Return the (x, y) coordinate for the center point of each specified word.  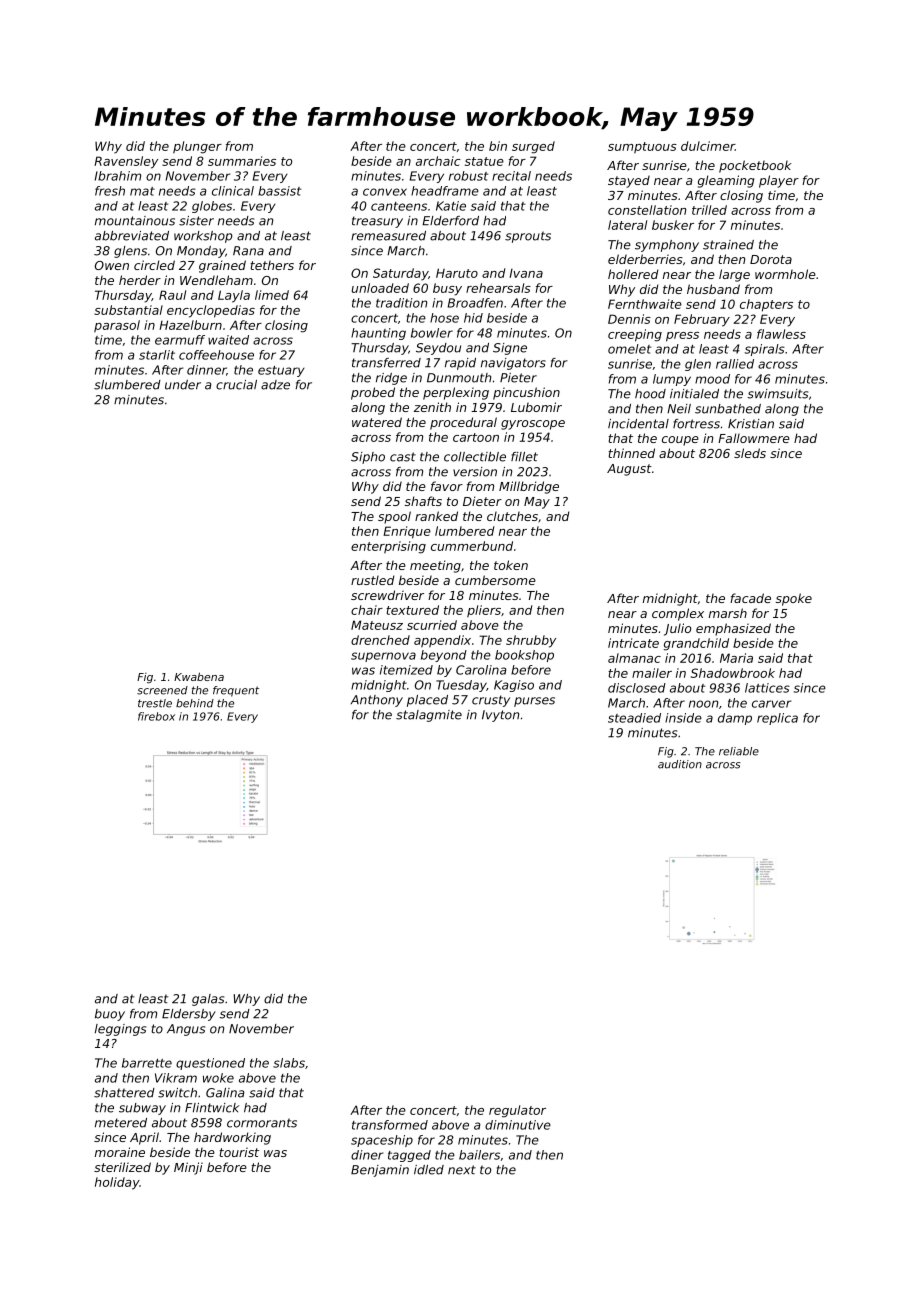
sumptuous (642, 147)
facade (750, 598)
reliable (739, 751)
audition (680, 764)
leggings (120, 1030)
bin (498, 146)
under (183, 385)
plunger (197, 147)
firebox (156, 716)
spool (394, 517)
